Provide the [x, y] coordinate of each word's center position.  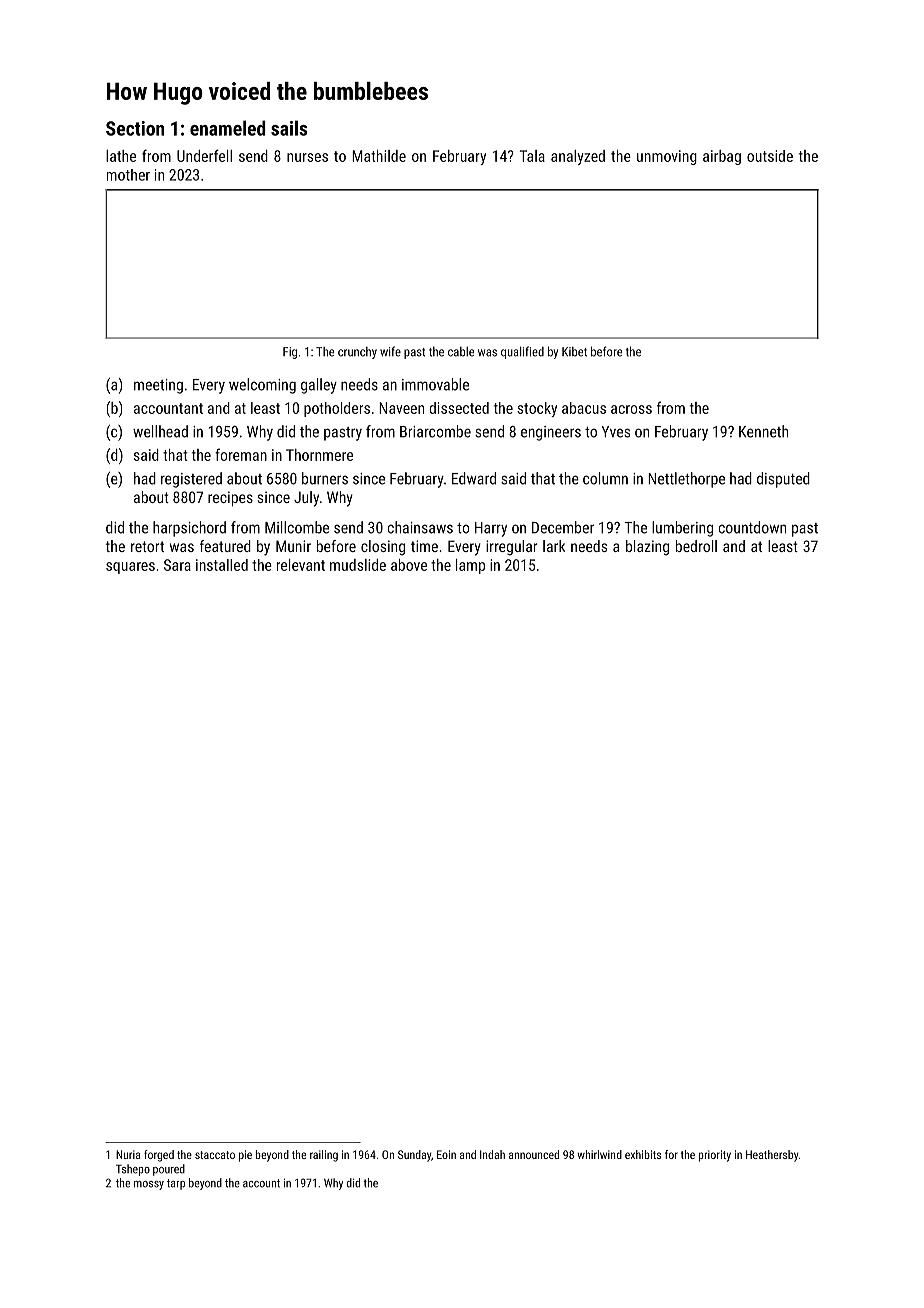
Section [135, 128]
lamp [470, 566]
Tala [532, 156]
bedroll [696, 546]
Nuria [128, 1154]
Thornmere [319, 455]
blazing [647, 548]
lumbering [682, 529]
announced [534, 1154]
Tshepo [133, 1170]
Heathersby [772, 1156]
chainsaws [420, 527]
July [306, 499]
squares [130, 568]
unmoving [667, 157]
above [409, 565]
